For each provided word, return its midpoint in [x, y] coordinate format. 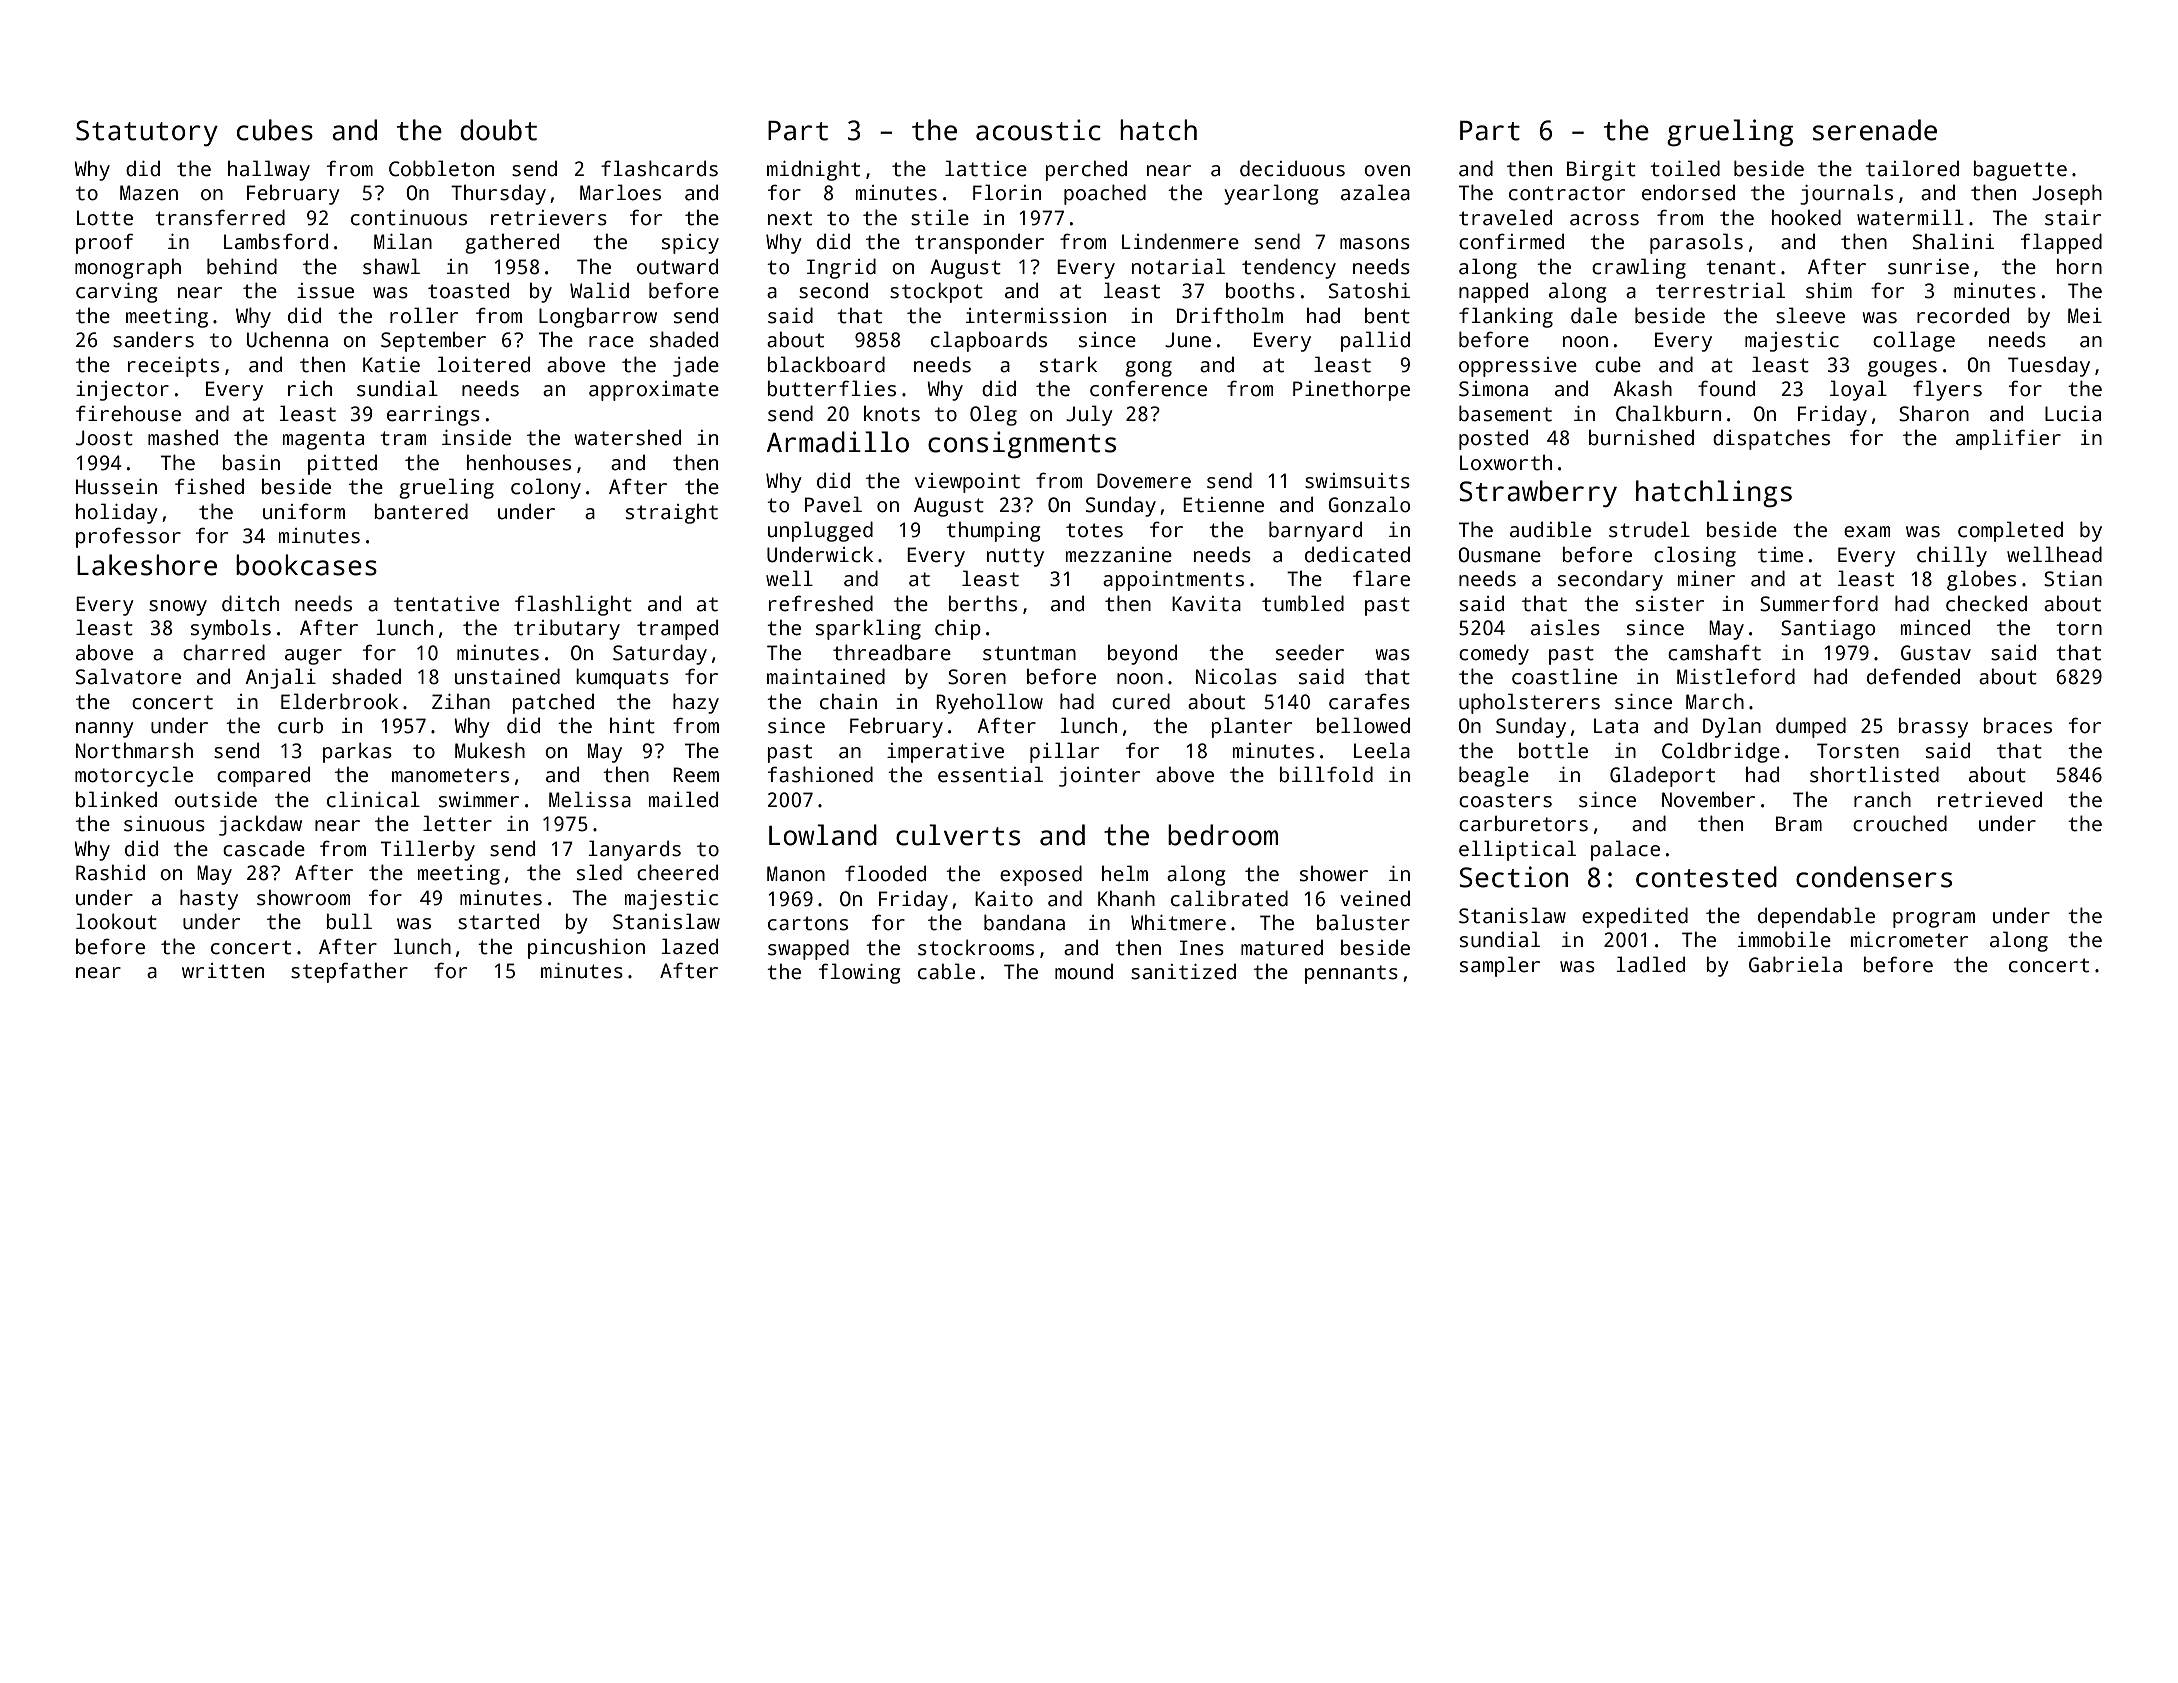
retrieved [1990, 799]
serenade [1875, 130]
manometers [450, 775]
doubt [498, 130]
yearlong [1271, 194]
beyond [1142, 654]
